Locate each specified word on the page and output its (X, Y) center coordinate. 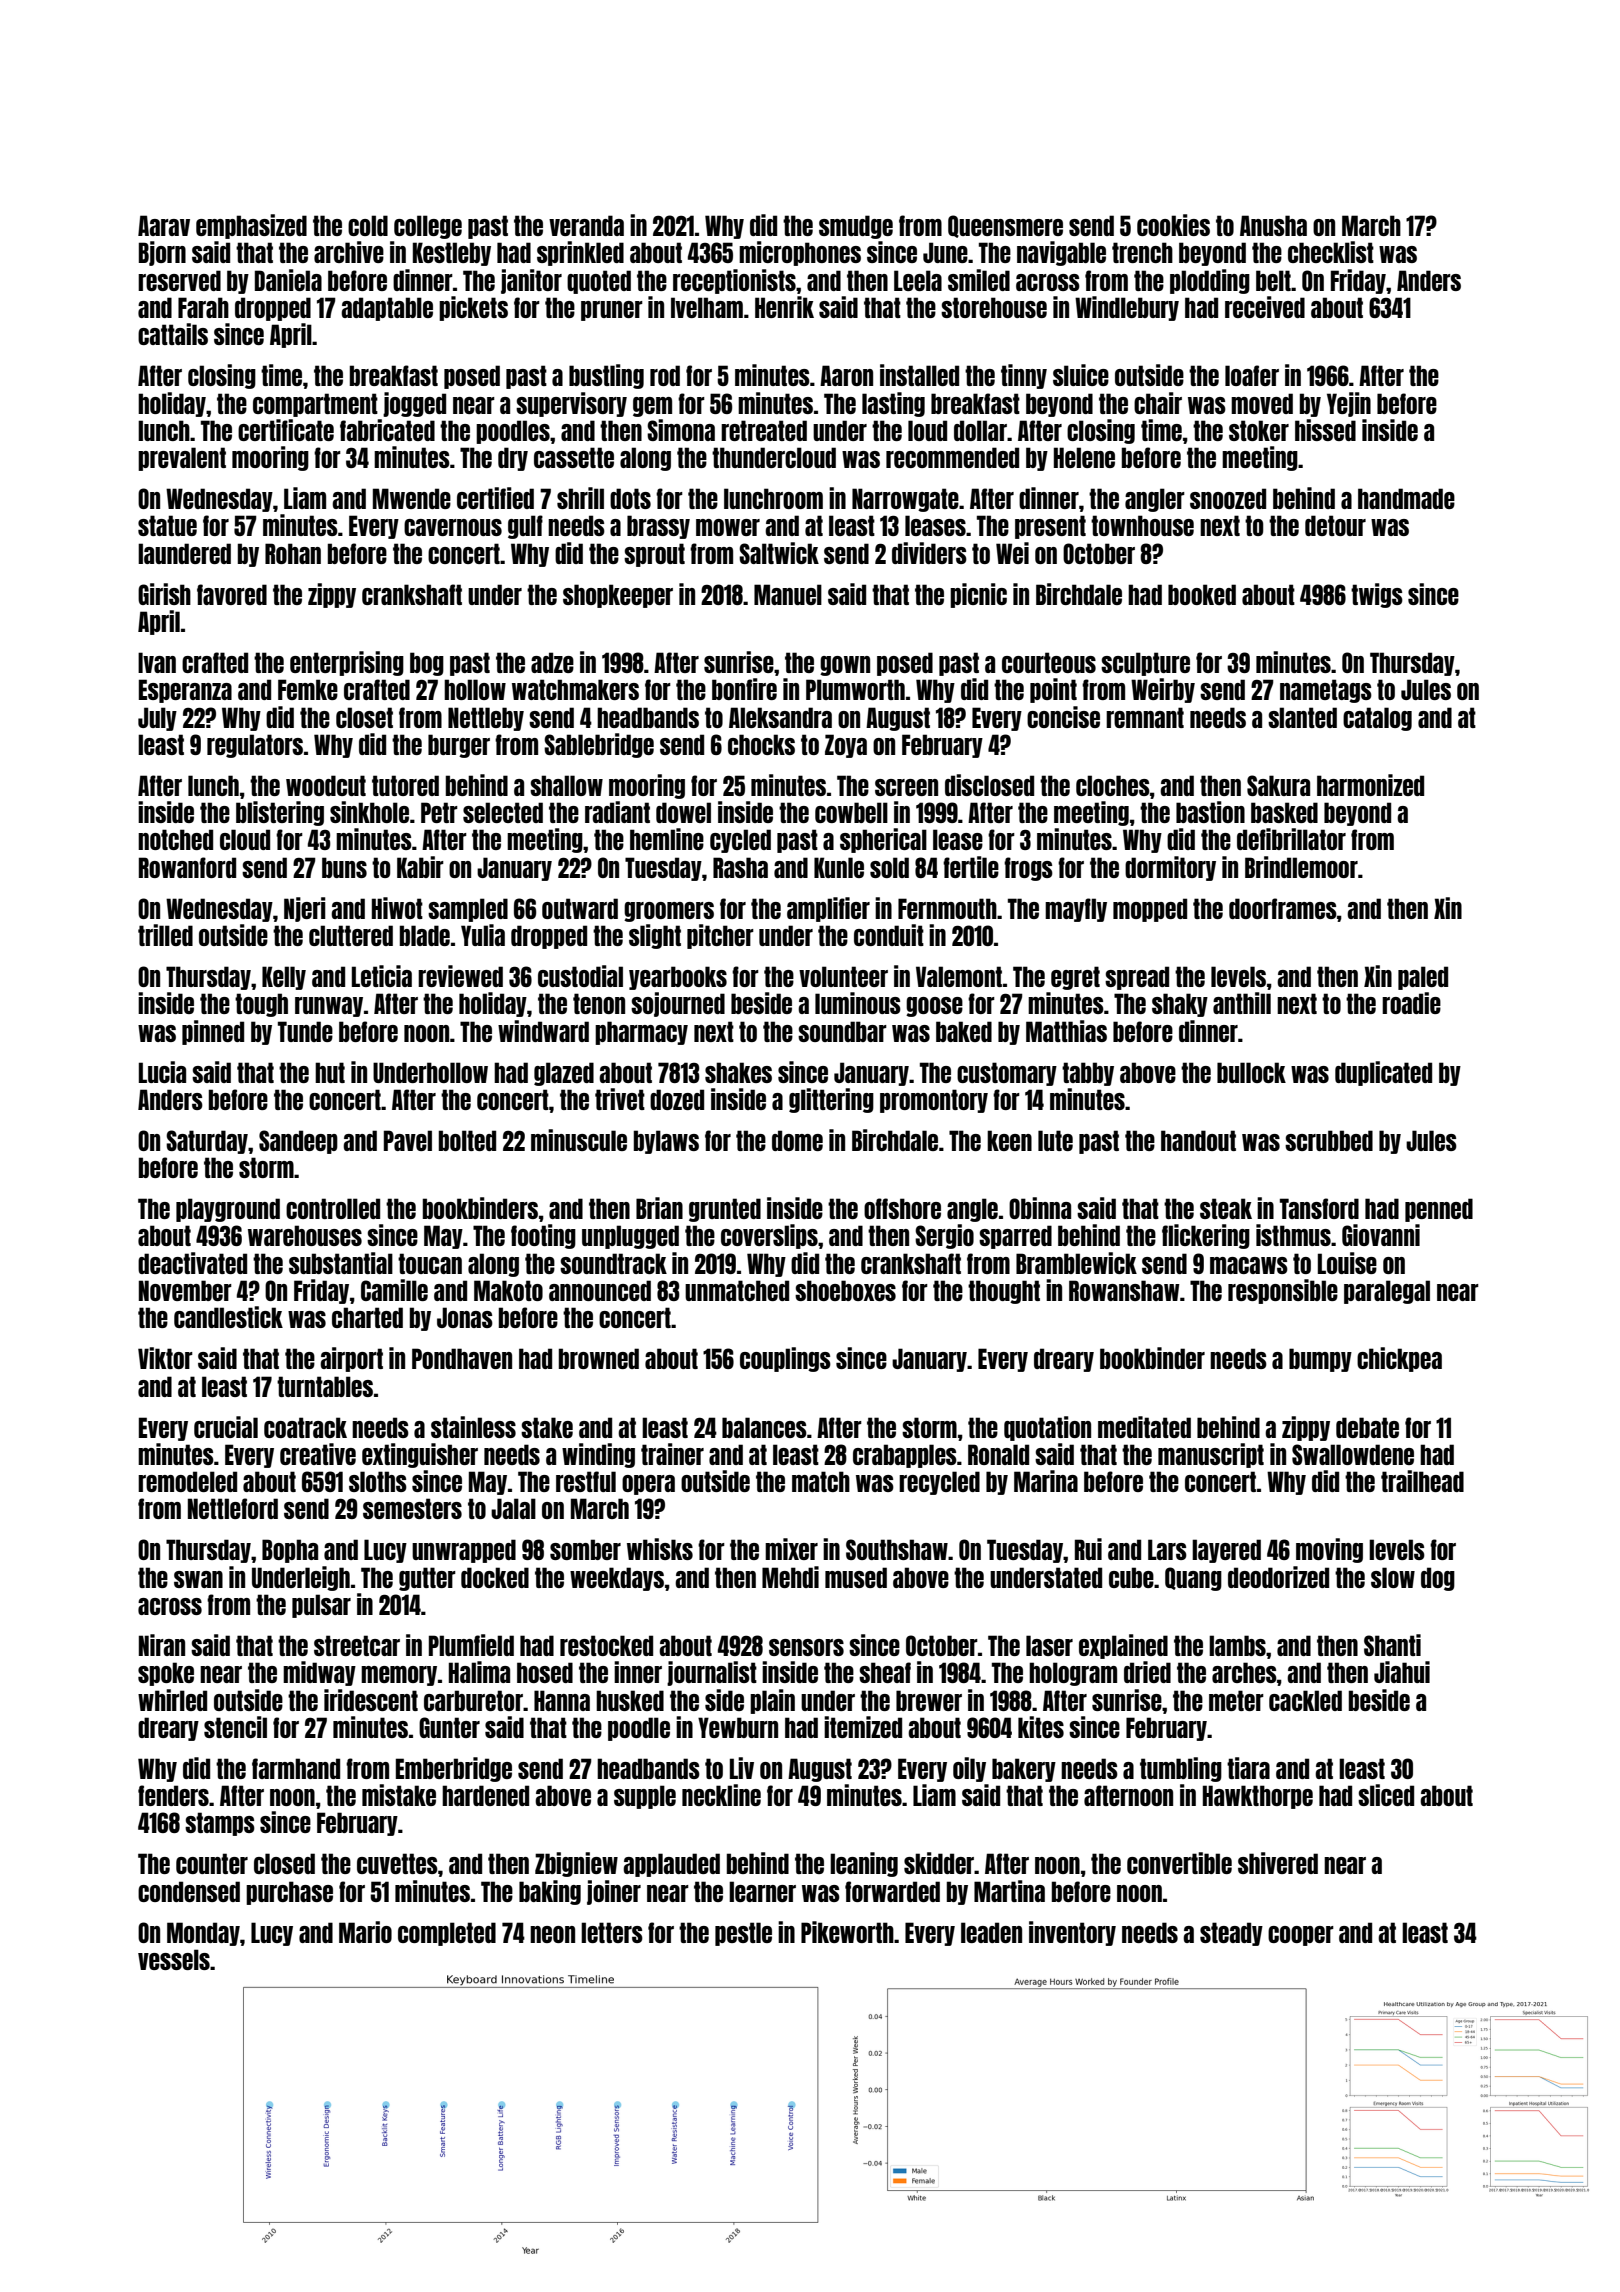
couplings (785, 1359)
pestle (743, 1934)
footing (543, 1236)
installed (919, 375)
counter (212, 1863)
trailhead (1422, 1481)
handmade (1406, 498)
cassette (574, 457)
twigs (1377, 595)
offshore (902, 1208)
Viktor (165, 1358)
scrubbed (1329, 1140)
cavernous (453, 527)
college (428, 227)
